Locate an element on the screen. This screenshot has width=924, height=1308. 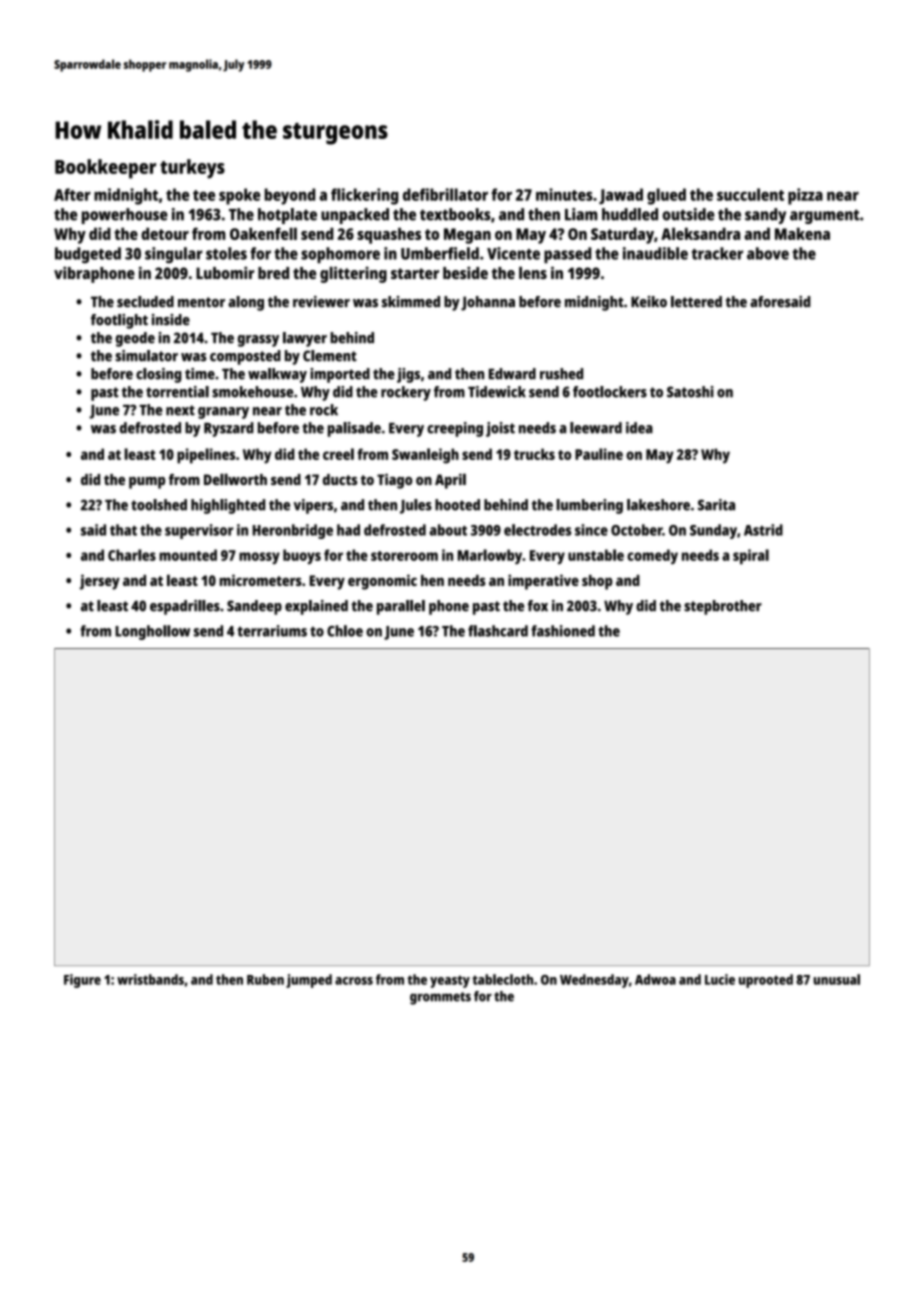
idea is located at coordinates (639, 428).
